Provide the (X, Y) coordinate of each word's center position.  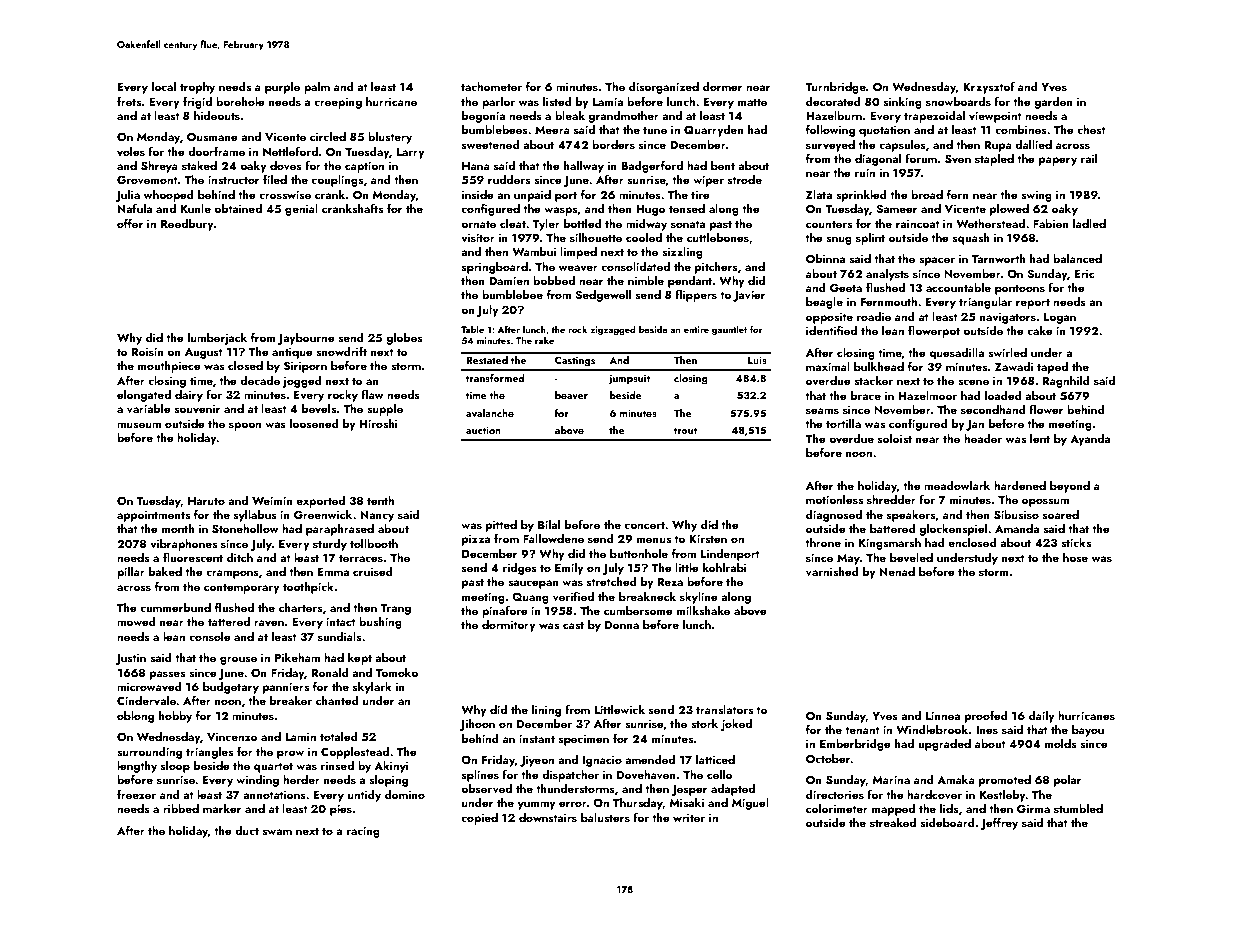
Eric (1085, 273)
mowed (136, 621)
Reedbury (187, 225)
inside (478, 194)
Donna (622, 624)
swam (277, 832)
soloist (895, 438)
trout (685, 430)
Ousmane (212, 137)
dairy (189, 396)
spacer (937, 261)
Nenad (897, 571)
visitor (478, 237)
